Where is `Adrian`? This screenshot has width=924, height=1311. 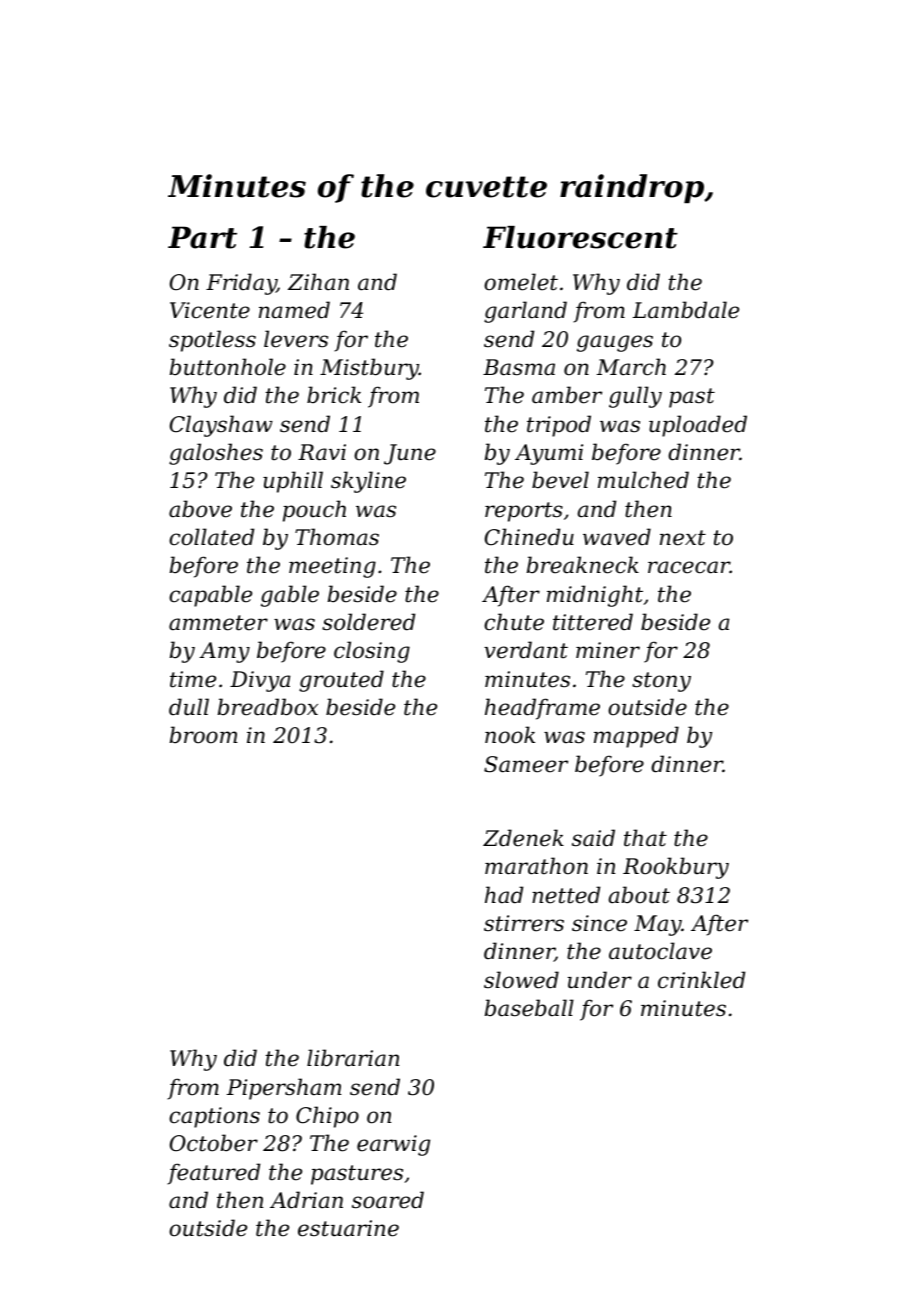
Adrian is located at coordinates (306, 1200).
